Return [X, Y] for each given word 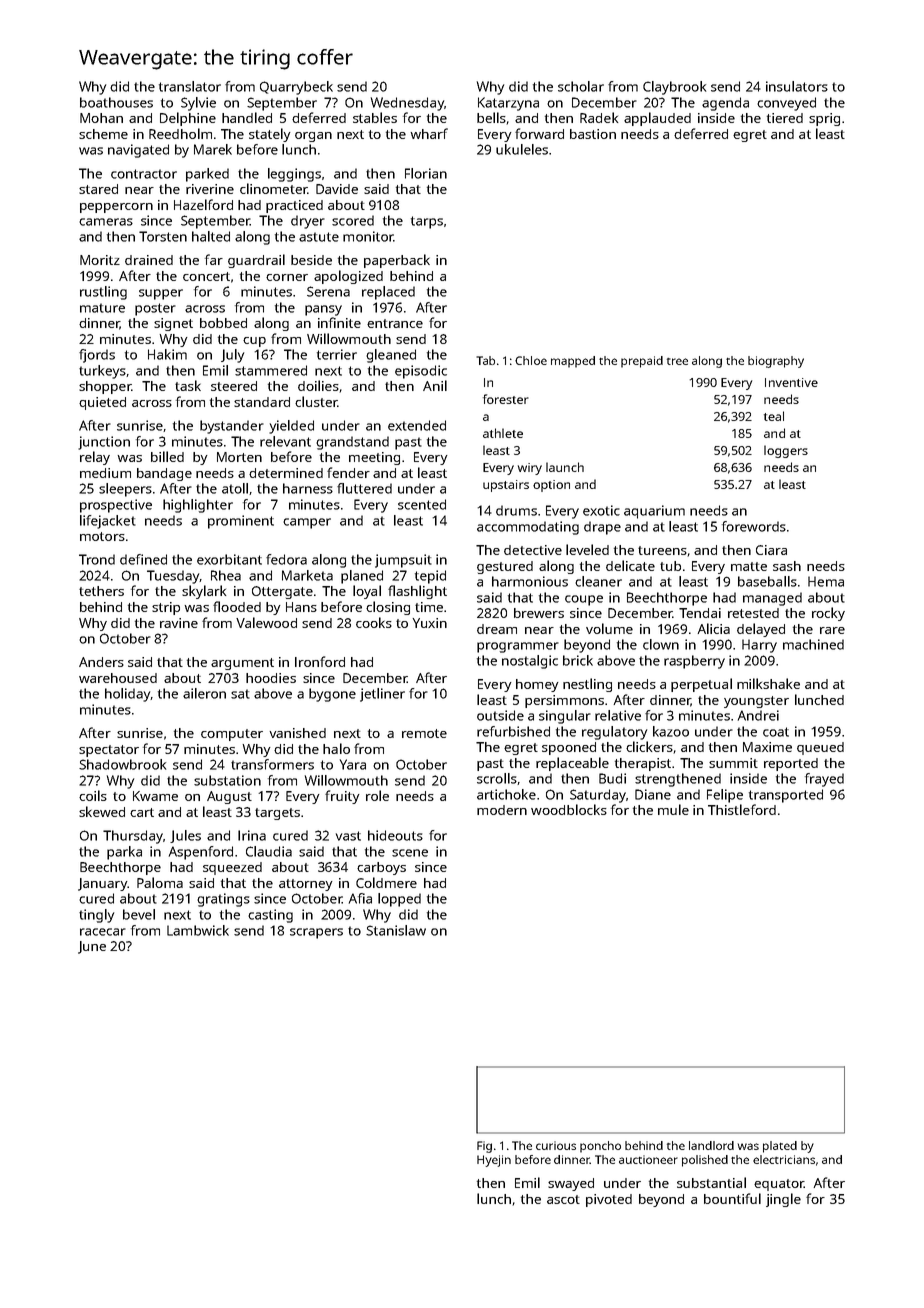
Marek [213, 149]
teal [774, 416]
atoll [235, 488]
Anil [435, 385]
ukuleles [522, 149]
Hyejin [494, 1161]
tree [677, 361]
